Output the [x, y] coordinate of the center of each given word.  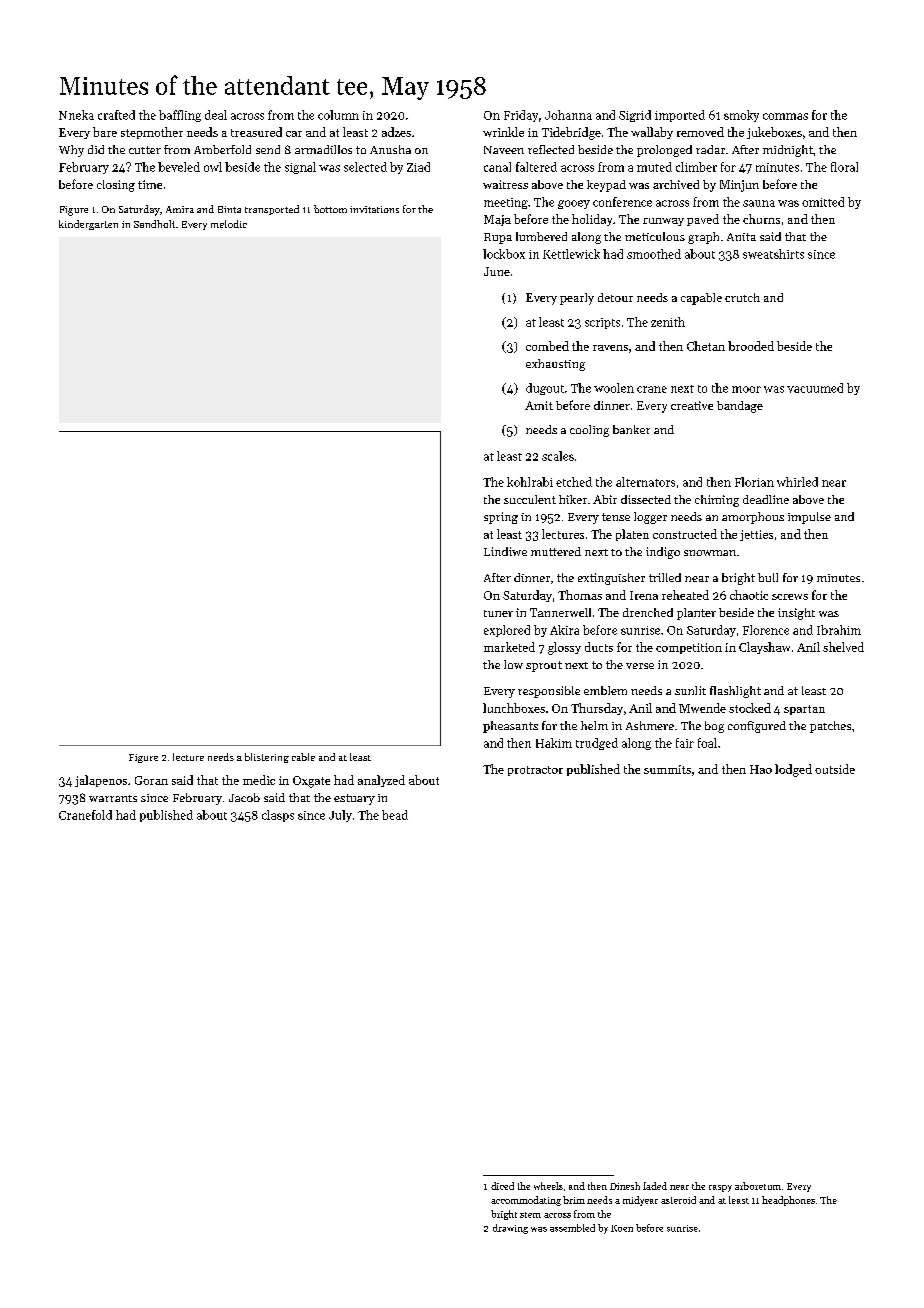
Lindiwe [505, 551]
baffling [180, 116]
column [338, 115]
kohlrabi [530, 482]
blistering [267, 758]
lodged [793, 770]
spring [501, 518]
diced [502, 1186]
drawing [510, 1229]
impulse [809, 518]
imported [680, 116]
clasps [278, 816]
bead [395, 815]
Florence [766, 630]
